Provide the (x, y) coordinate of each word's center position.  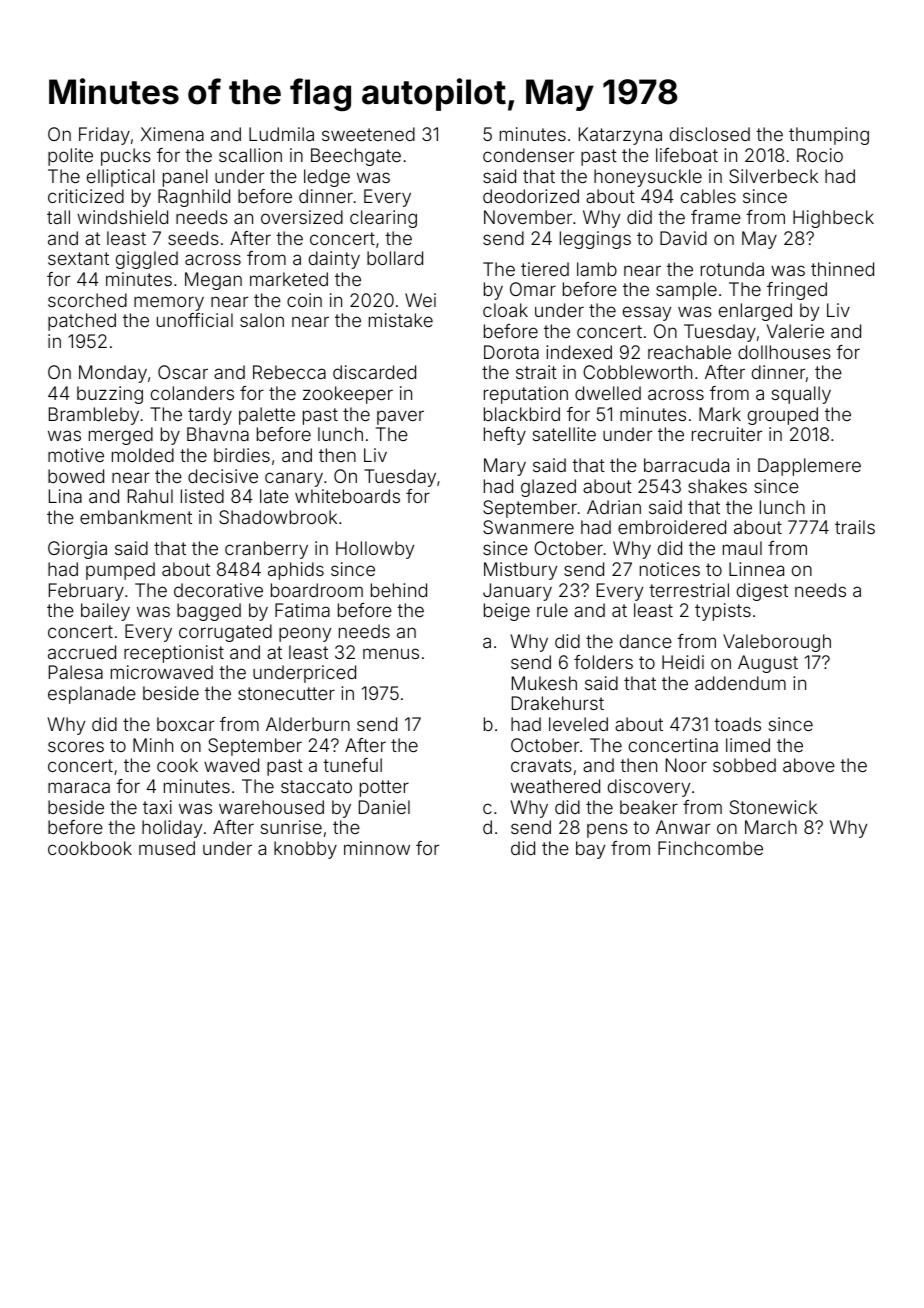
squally (801, 395)
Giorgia (77, 550)
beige (507, 612)
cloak (505, 310)
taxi (157, 807)
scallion (250, 155)
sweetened (368, 134)
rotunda (732, 269)
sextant (78, 258)
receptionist (174, 654)
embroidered (672, 527)
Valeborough (777, 643)
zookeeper (348, 395)
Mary (505, 467)
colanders (192, 393)
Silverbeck (773, 176)
